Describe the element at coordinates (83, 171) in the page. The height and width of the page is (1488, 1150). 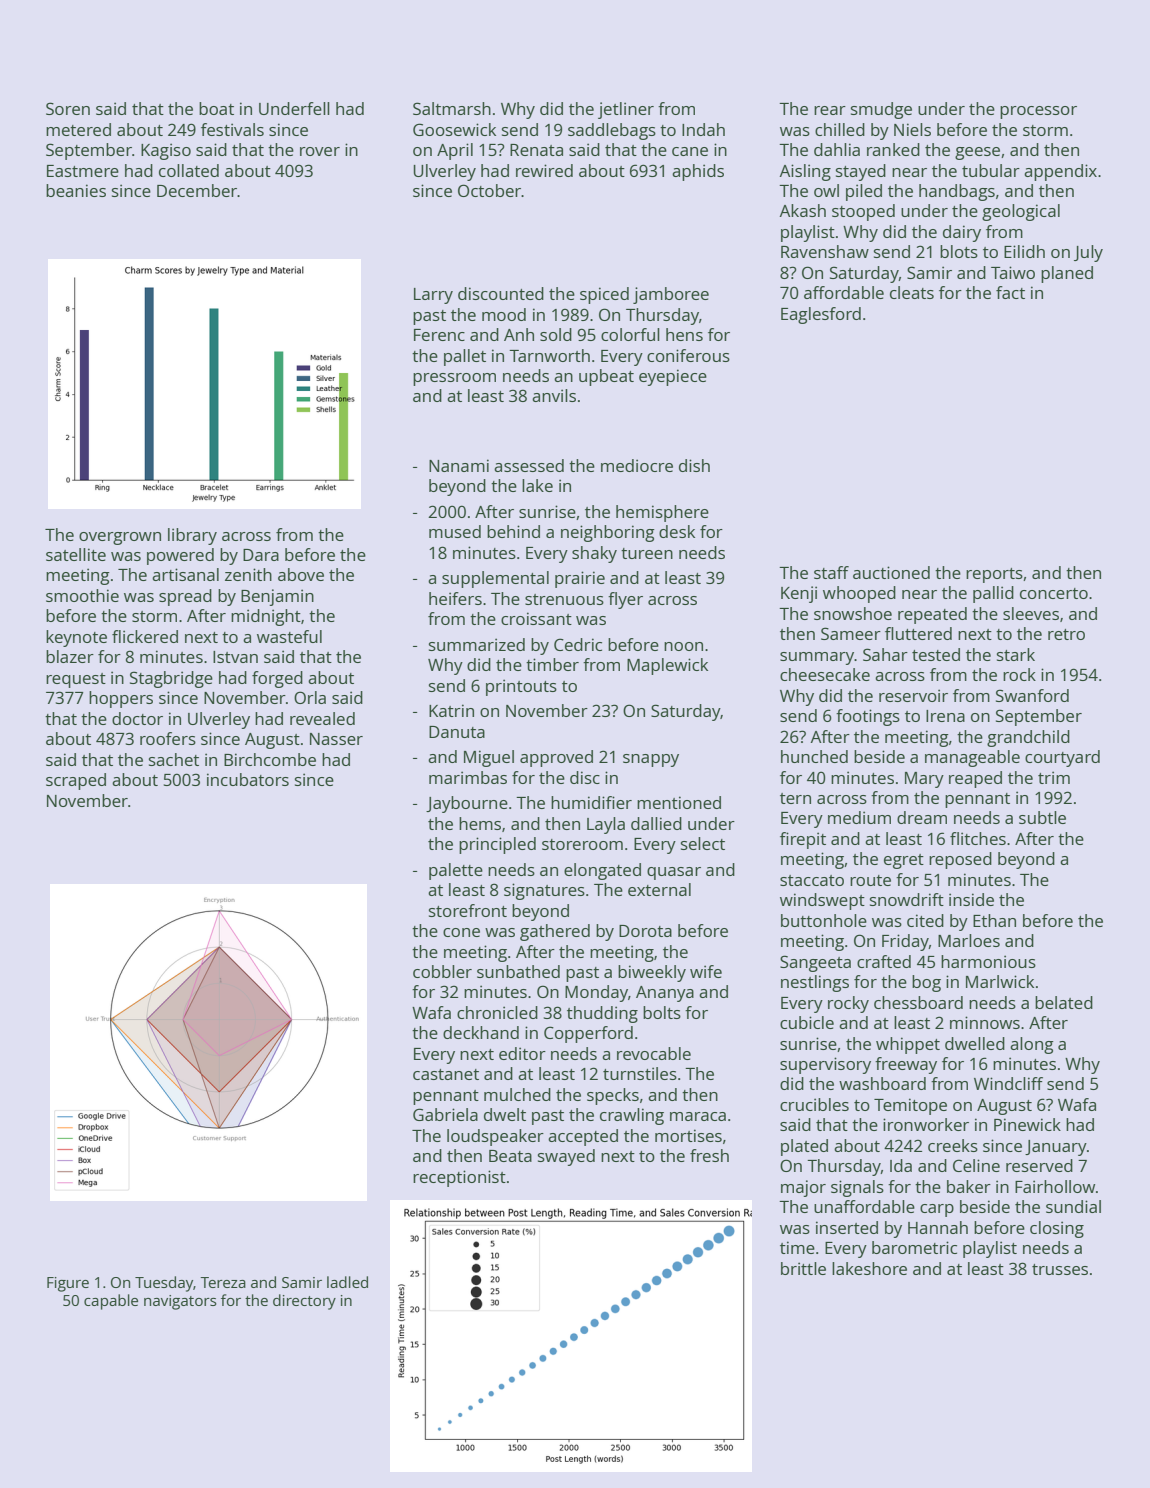
I see `Eastmere` at that location.
